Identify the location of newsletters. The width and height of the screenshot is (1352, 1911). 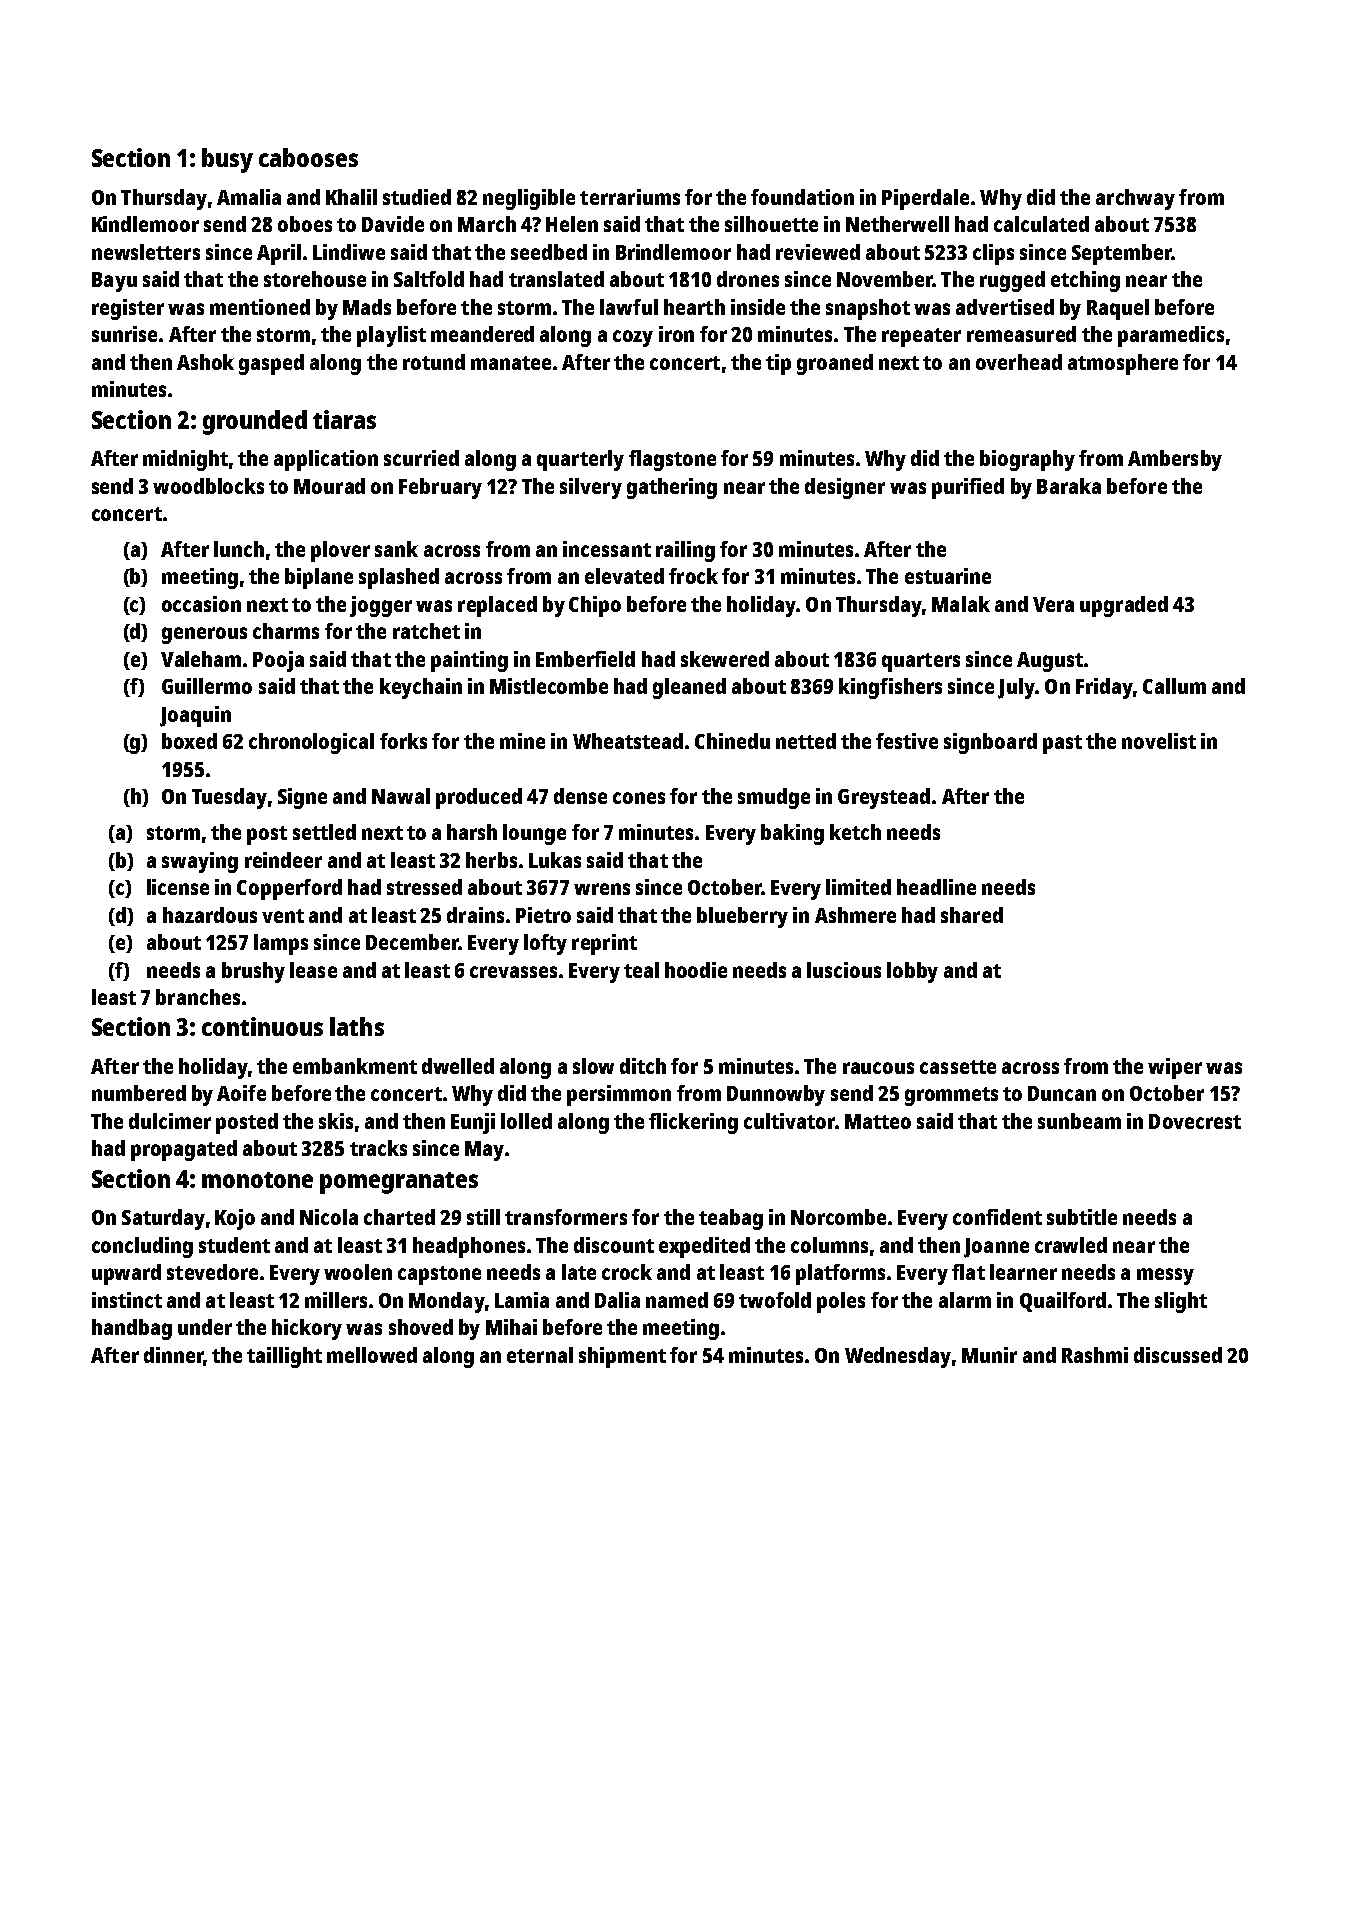
(146, 252).
